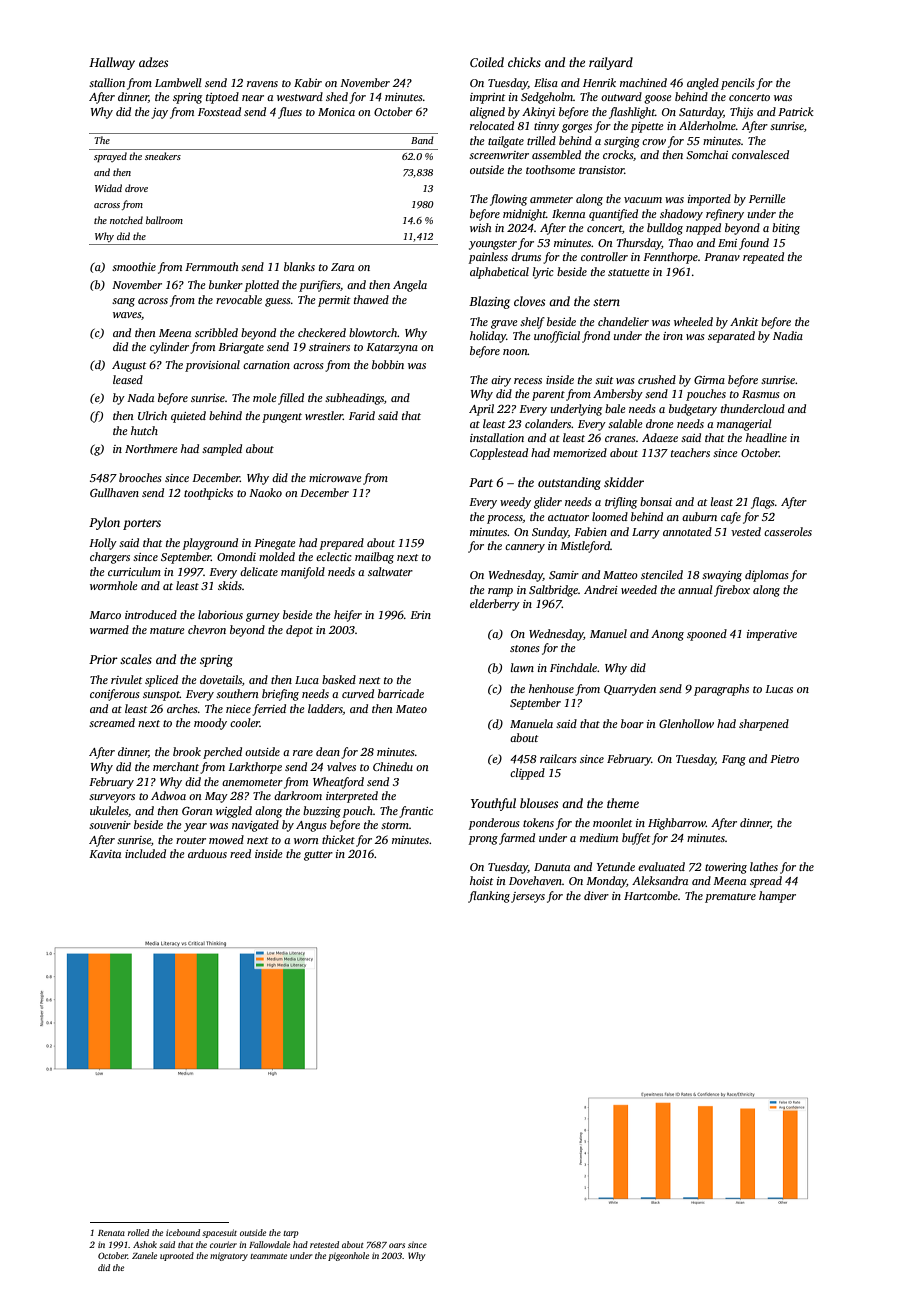 Image resolution: width=908 pixels, height=1316 pixels. I want to click on Part, so click(481, 482).
